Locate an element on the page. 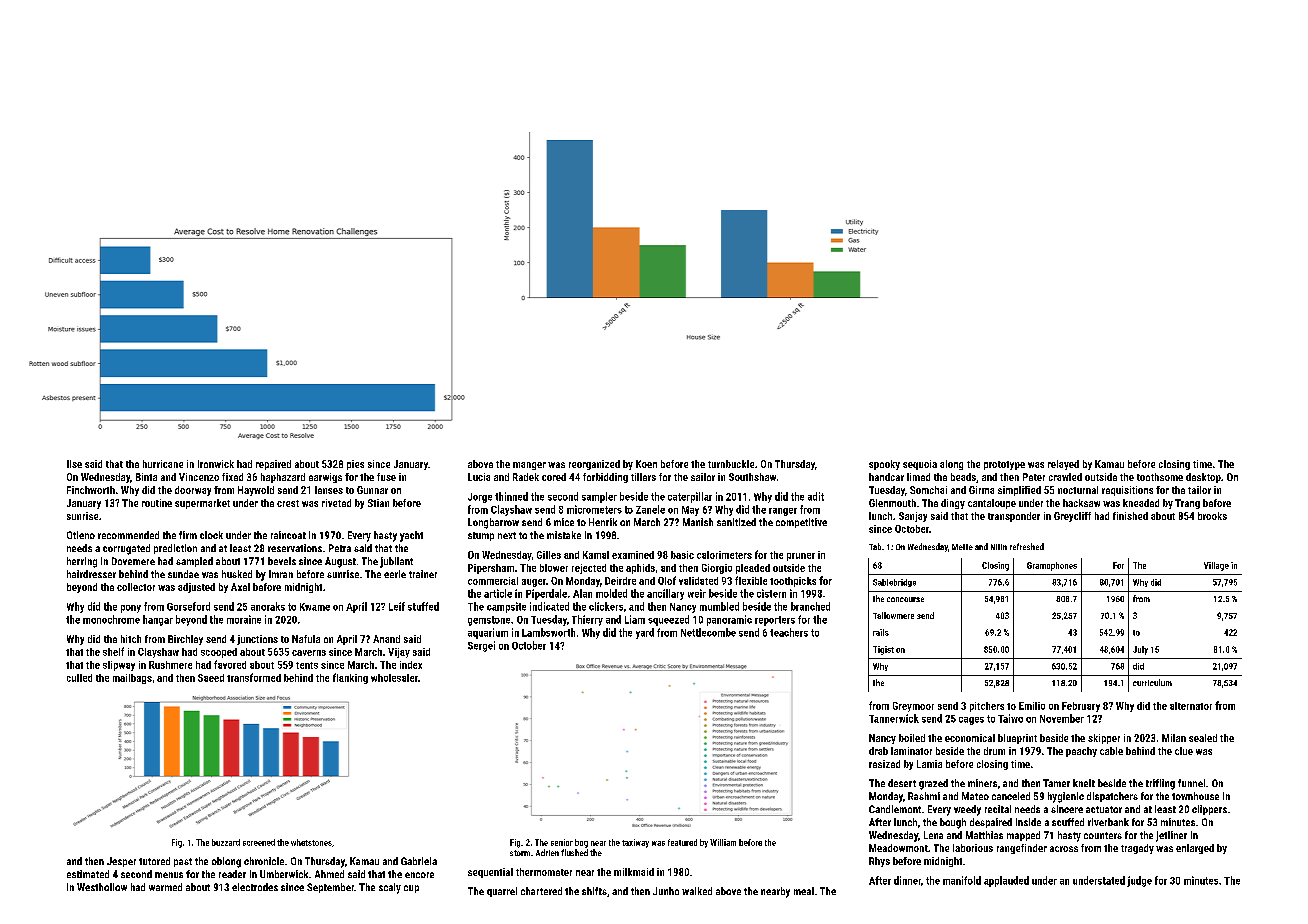  past is located at coordinates (183, 862).
